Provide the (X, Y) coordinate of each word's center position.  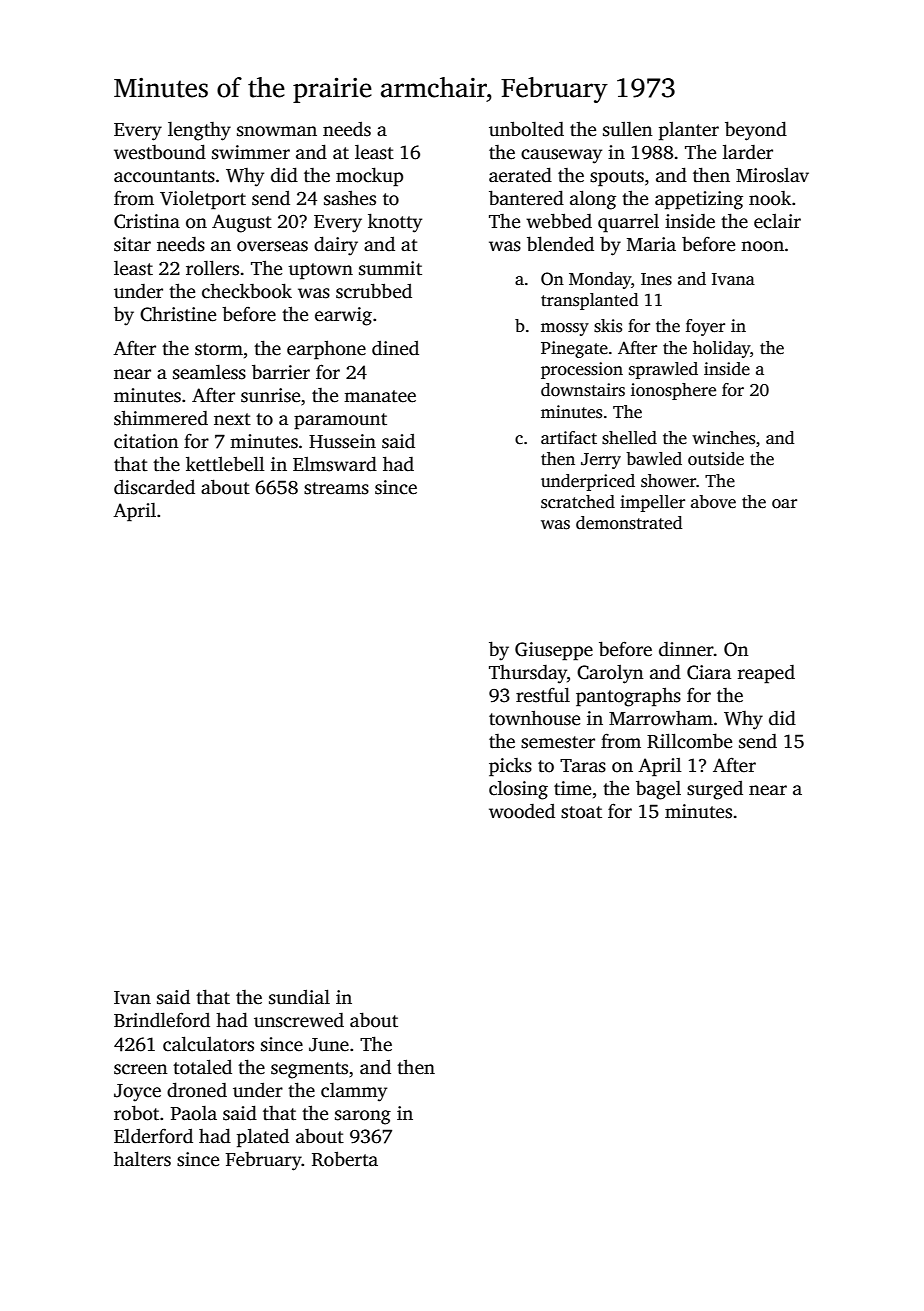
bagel (658, 790)
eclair (777, 221)
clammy (354, 1092)
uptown (320, 271)
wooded (522, 811)
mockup (369, 177)
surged (715, 790)
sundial (299, 997)
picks (510, 767)
